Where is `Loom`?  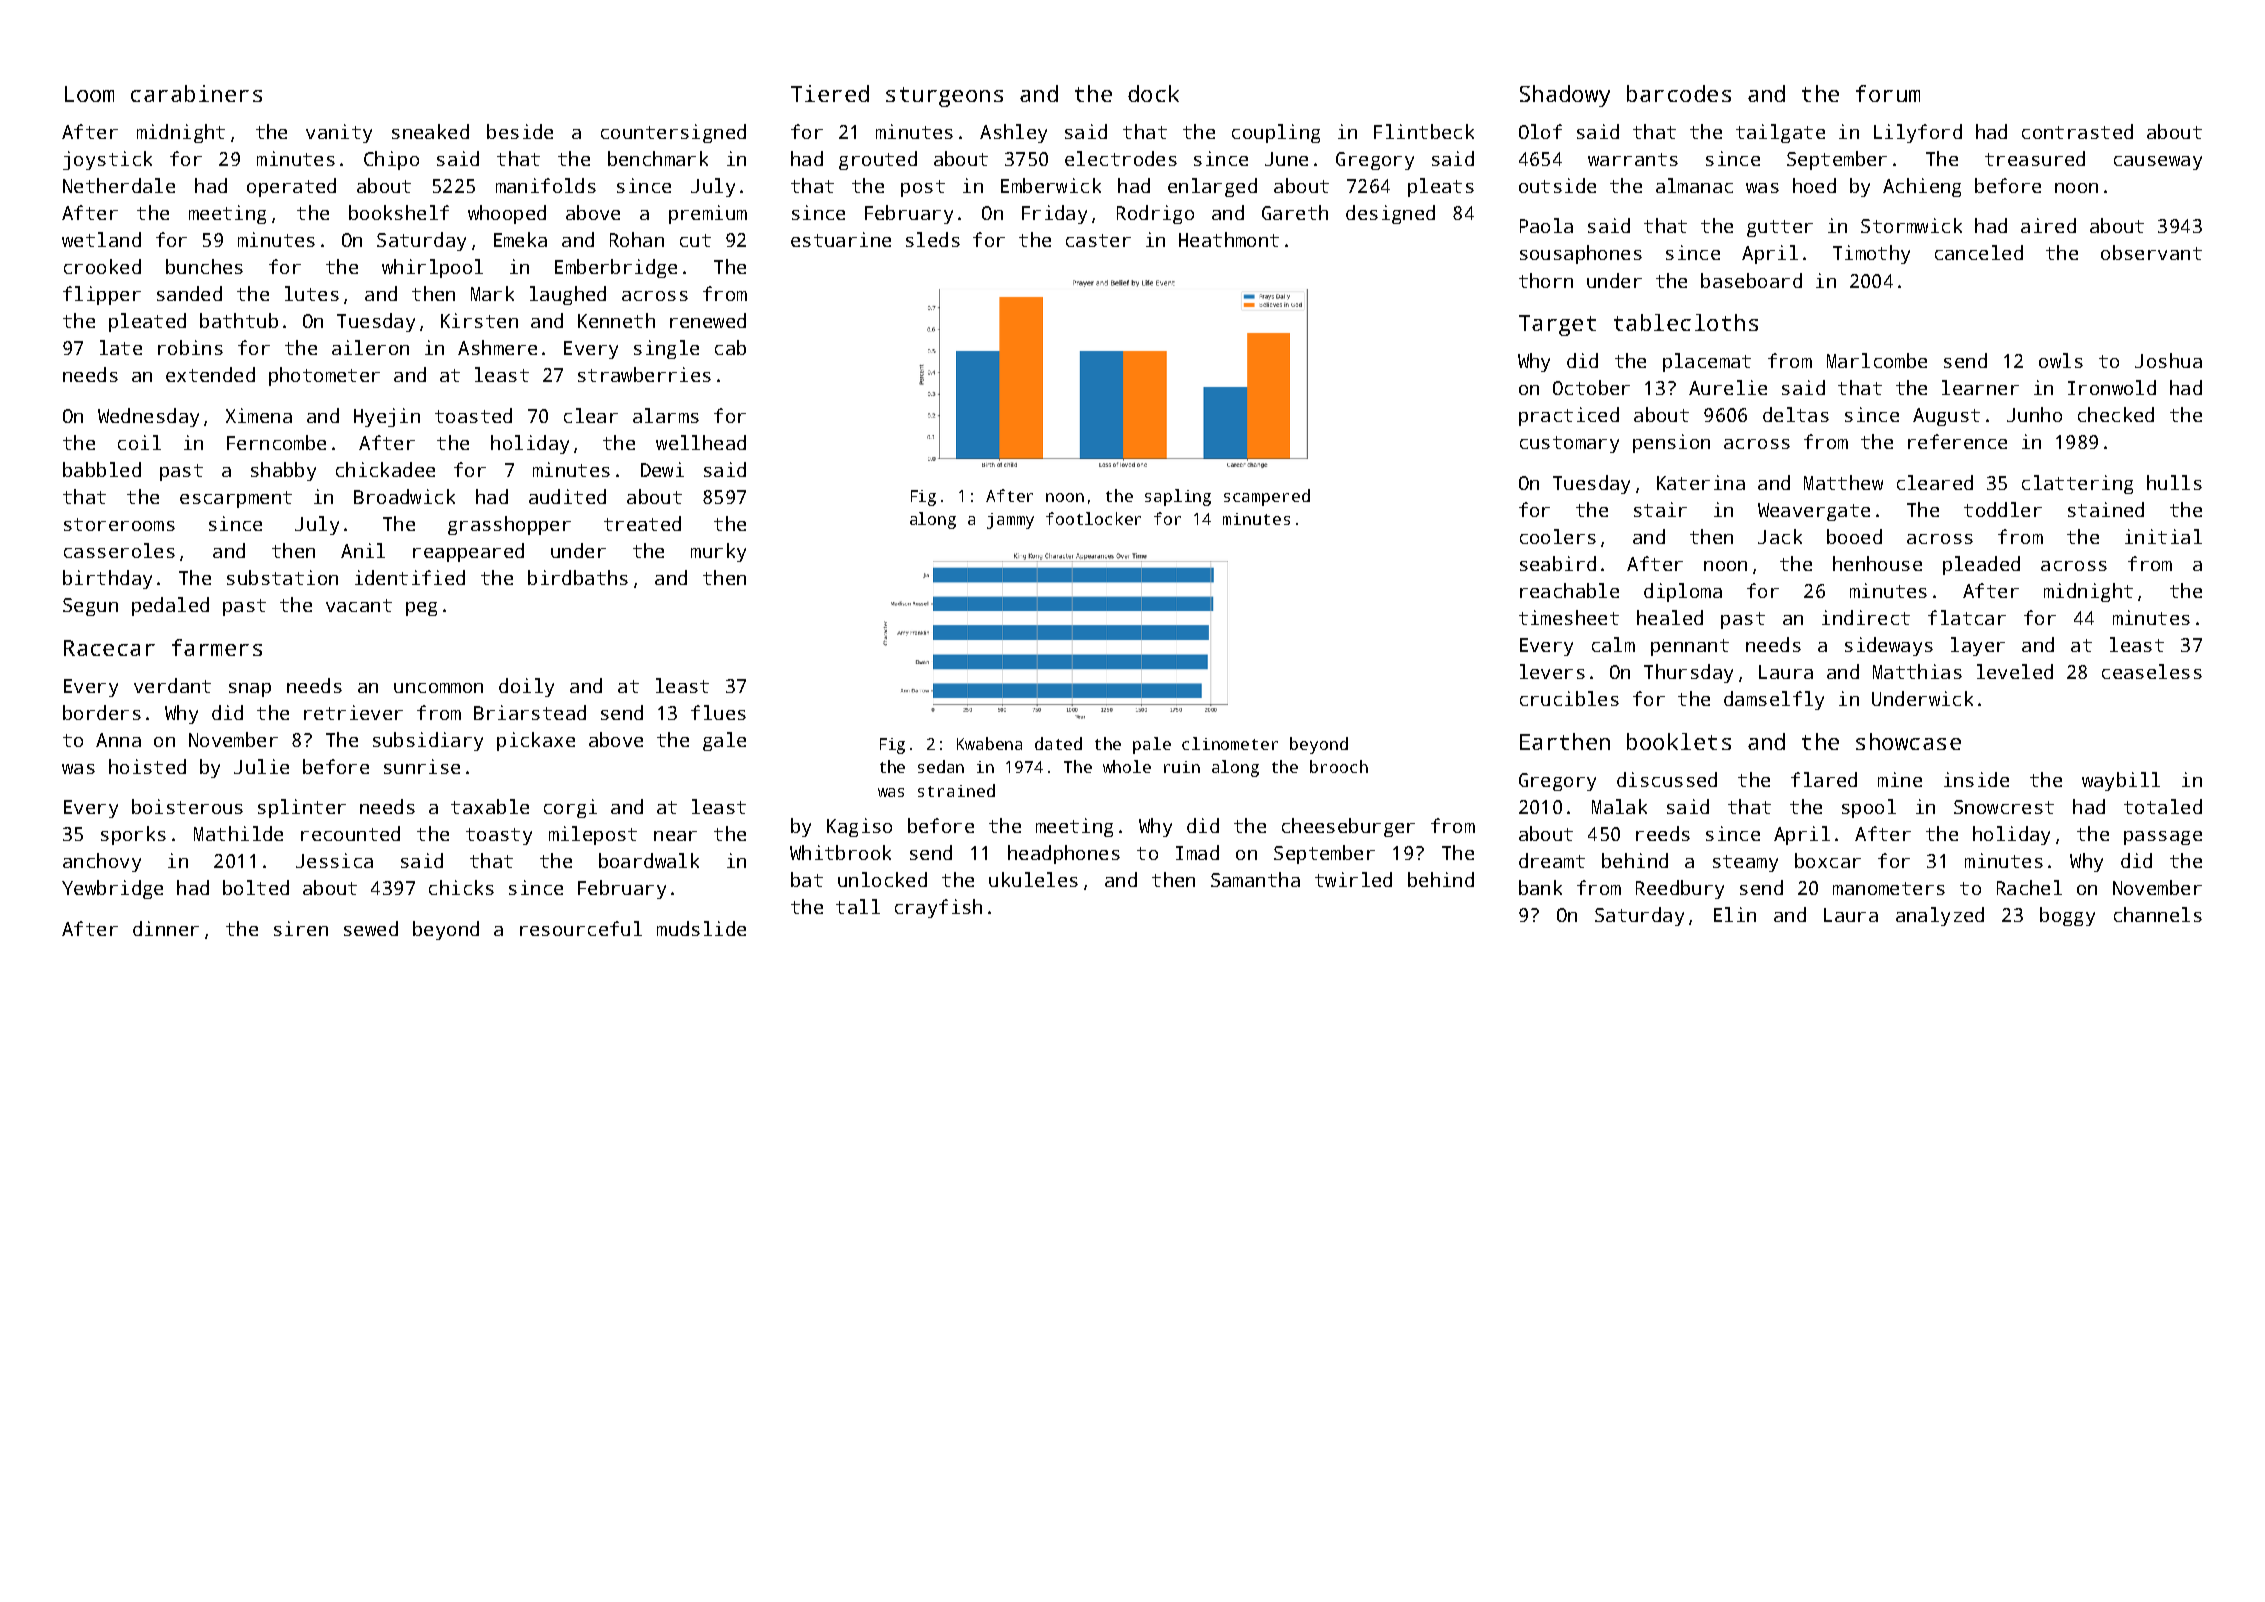
Loom is located at coordinates (89, 94).
